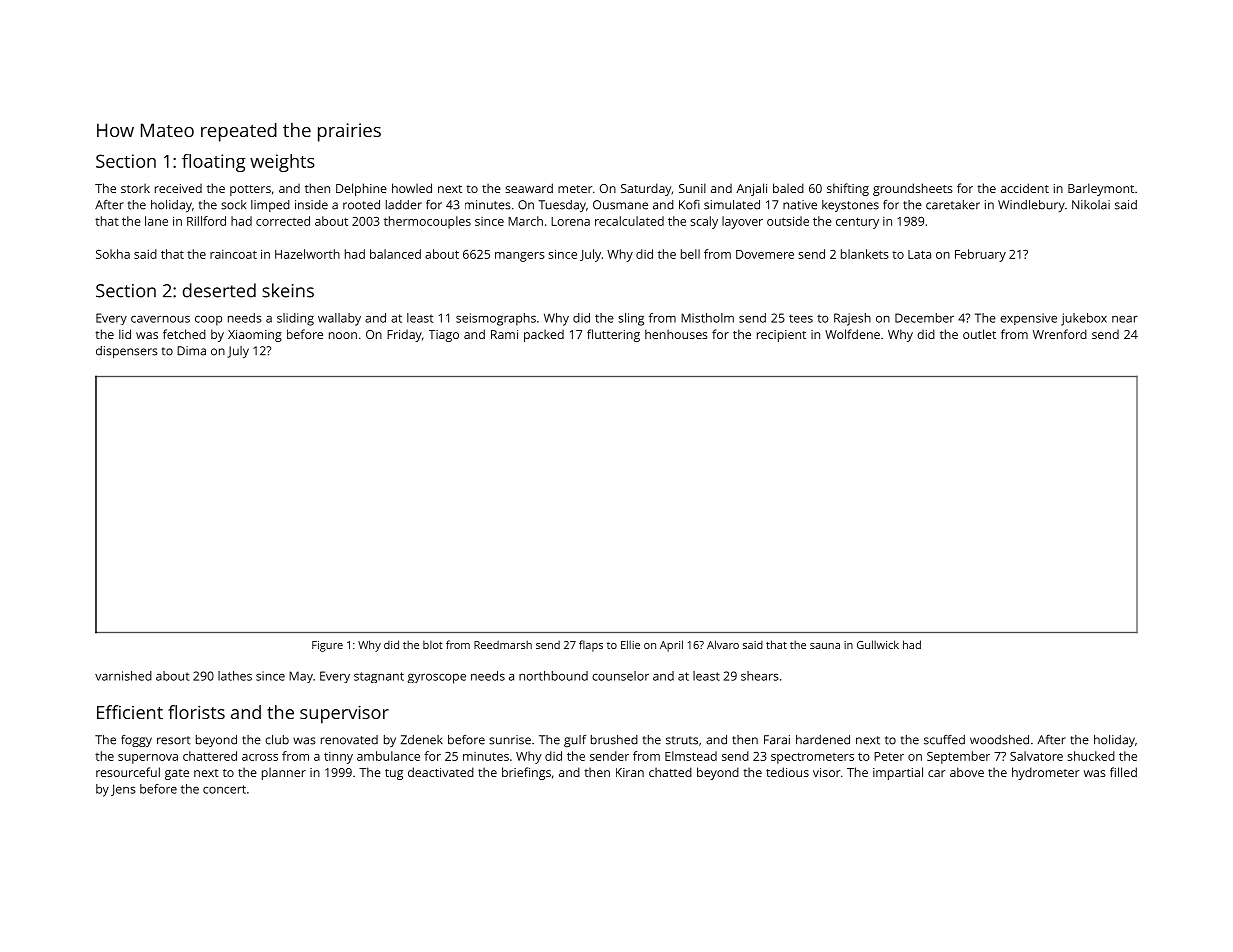 The height and width of the screenshot is (952, 1233). I want to click on Alvaro, so click(723, 644).
